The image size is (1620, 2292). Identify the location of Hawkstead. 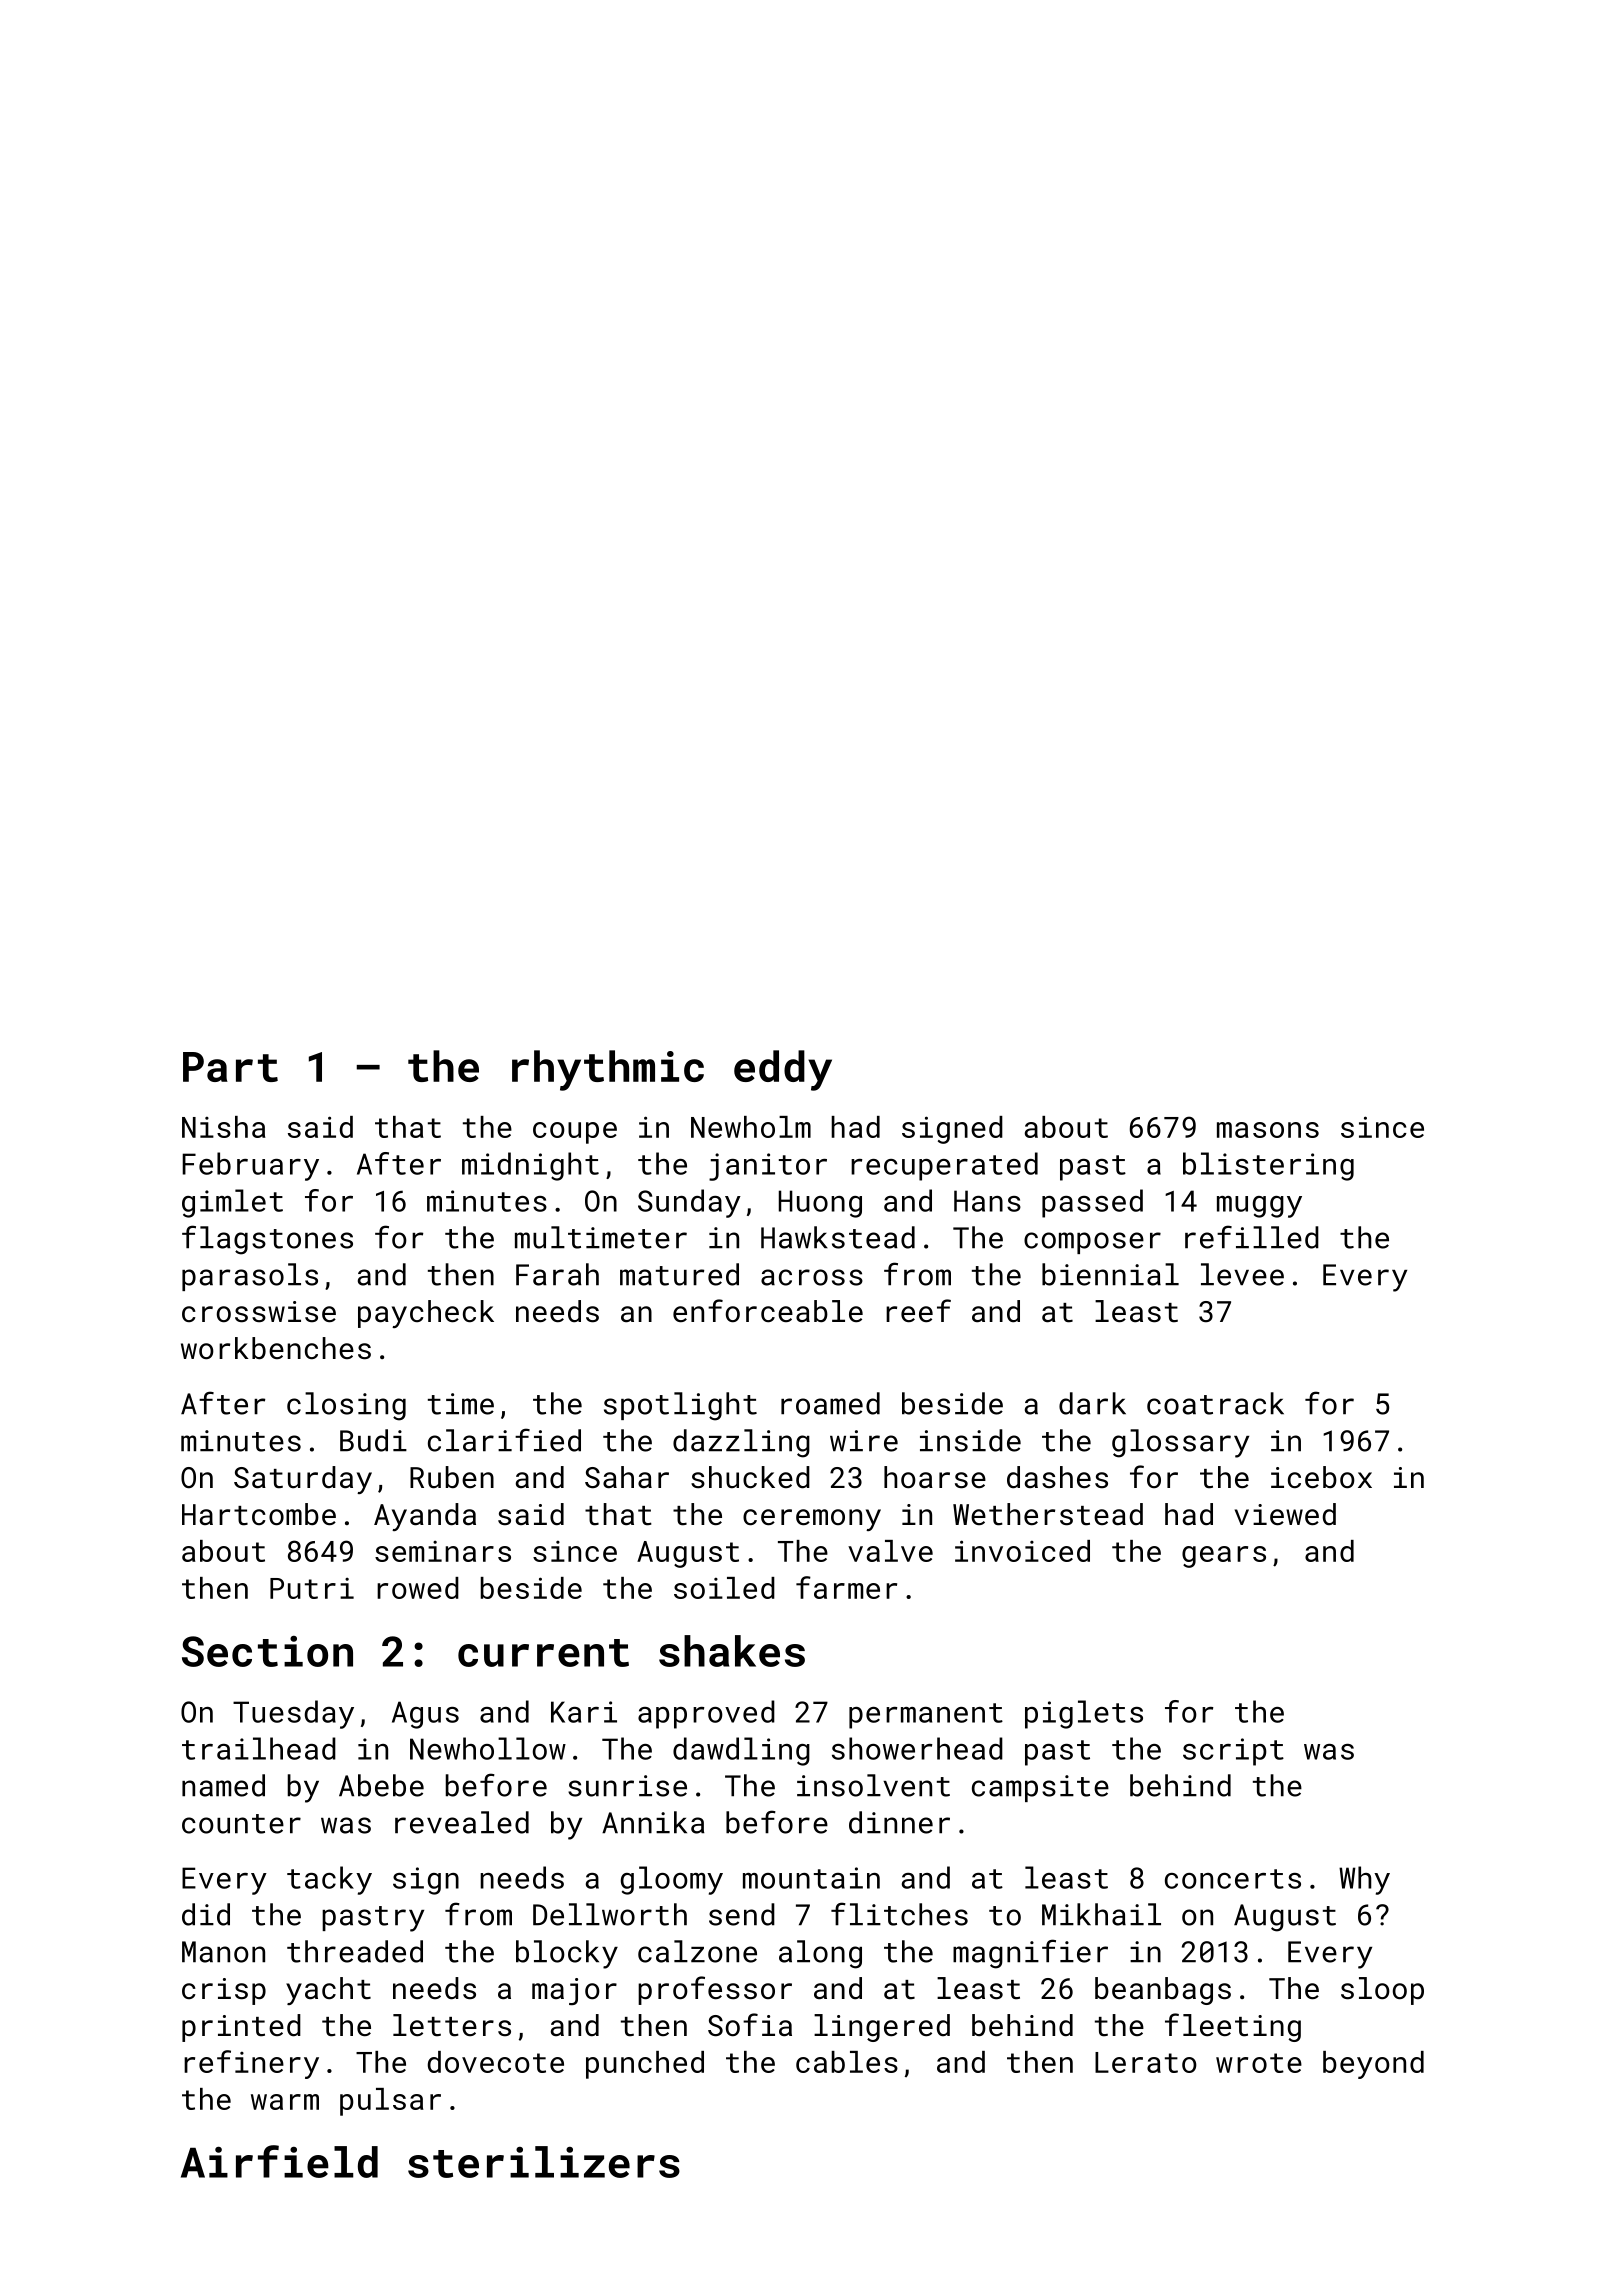
(838, 1237).
